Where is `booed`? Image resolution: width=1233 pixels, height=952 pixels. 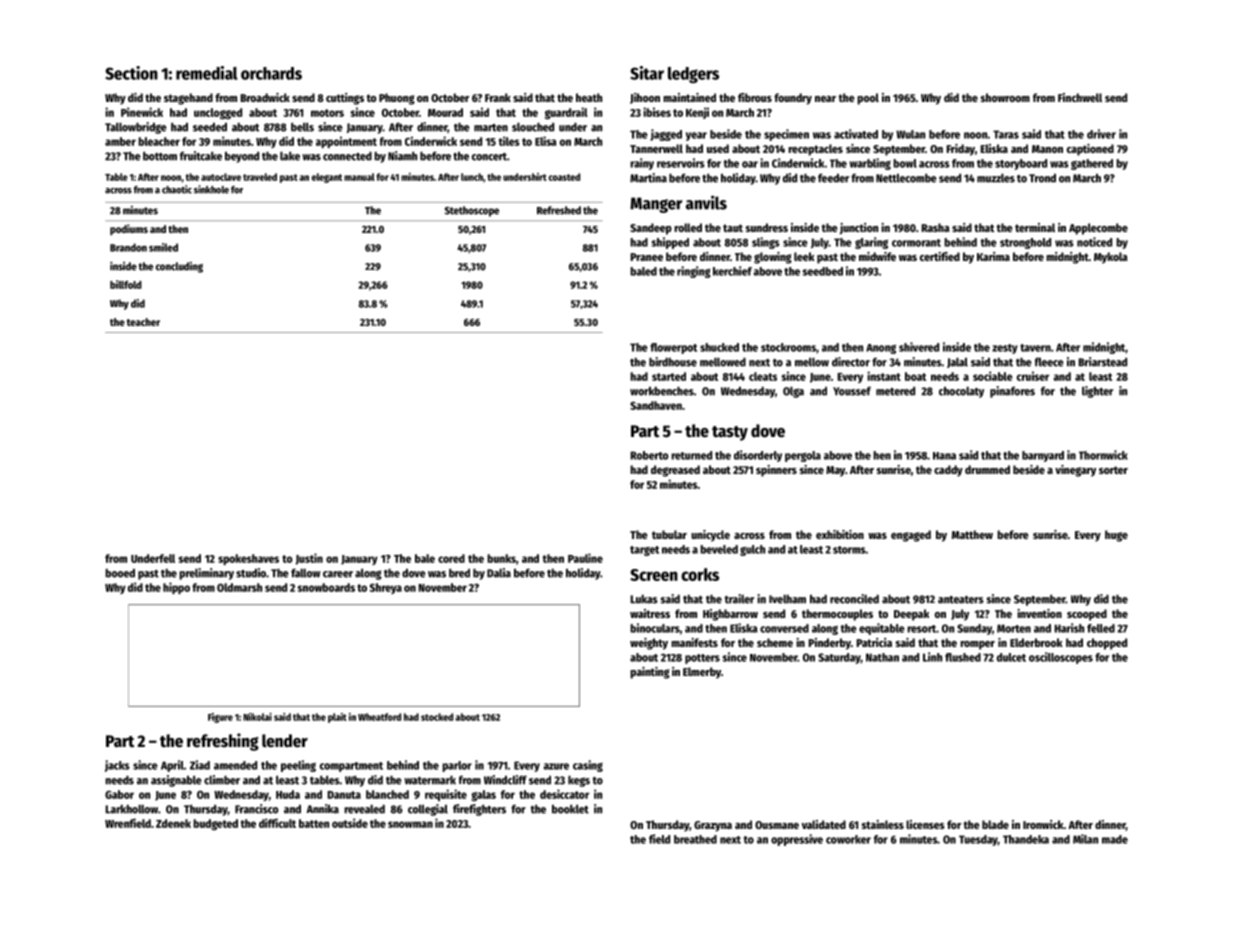
booed is located at coordinates (120, 573).
